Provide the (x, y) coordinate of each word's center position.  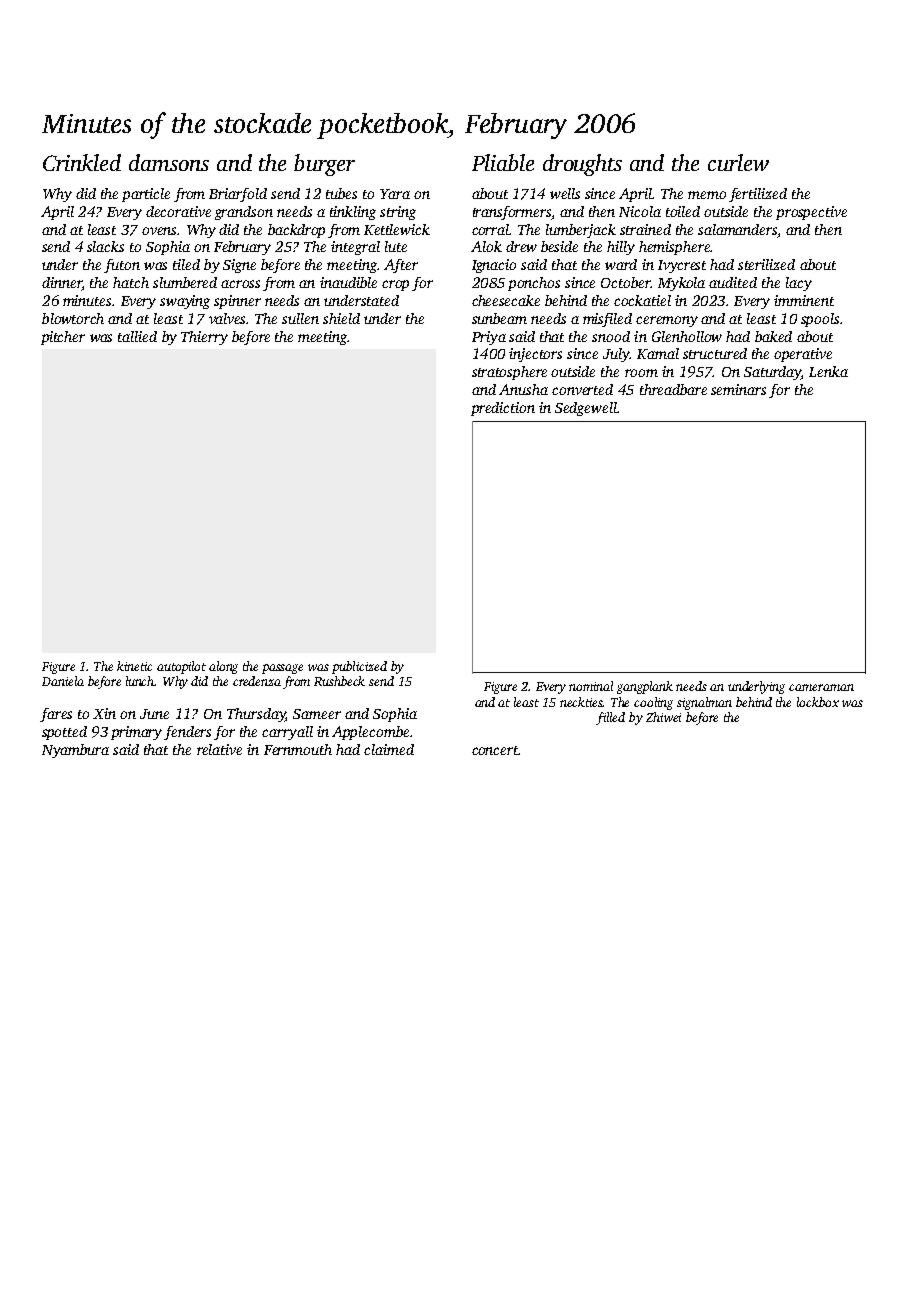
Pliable (503, 162)
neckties (581, 702)
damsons (169, 162)
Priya (489, 338)
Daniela (63, 681)
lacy (799, 284)
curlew (738, 162)
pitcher (63, 338)
